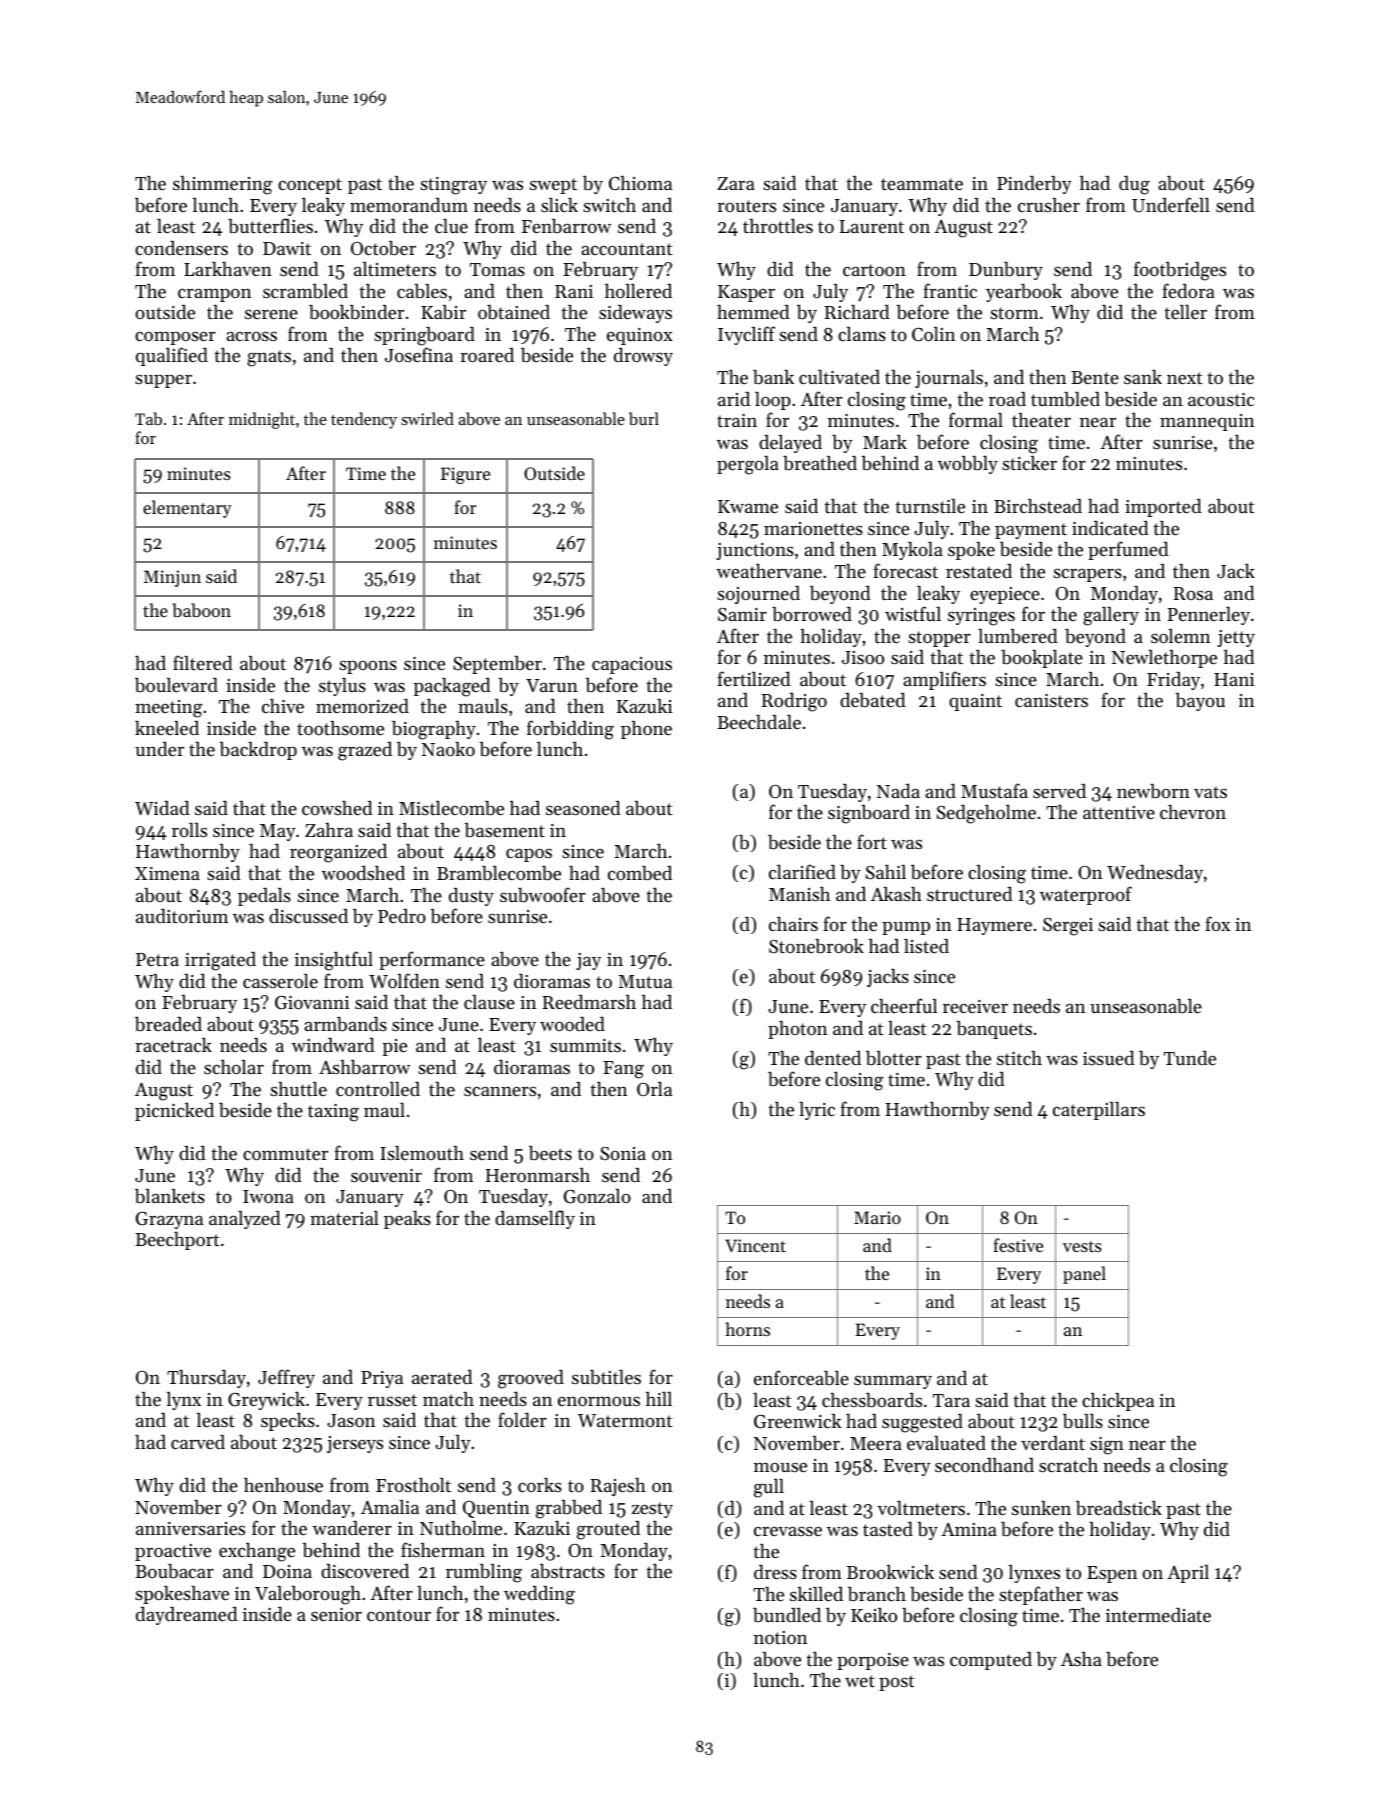  I want to click on dug, so click(1134, 185).
